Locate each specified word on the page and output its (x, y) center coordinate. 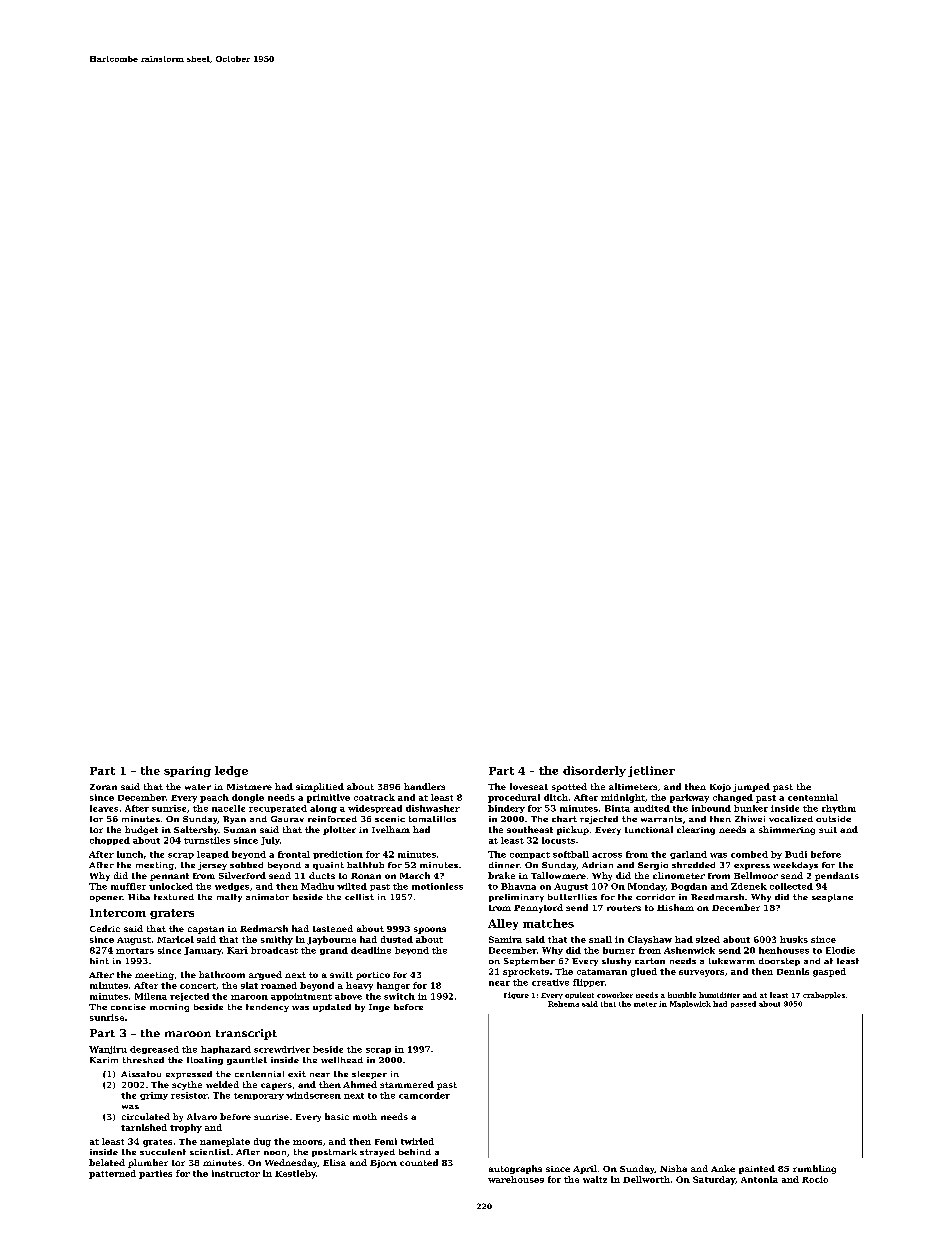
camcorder (424, 1095)
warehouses (516, 1179)
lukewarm (732, 961)
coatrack (374, 797)
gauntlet (247, 1061)
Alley (503, 924)
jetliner (651, 771)
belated (107, 1162)
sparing (187, 771)
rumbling (814, 1169)
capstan (206, 930)
